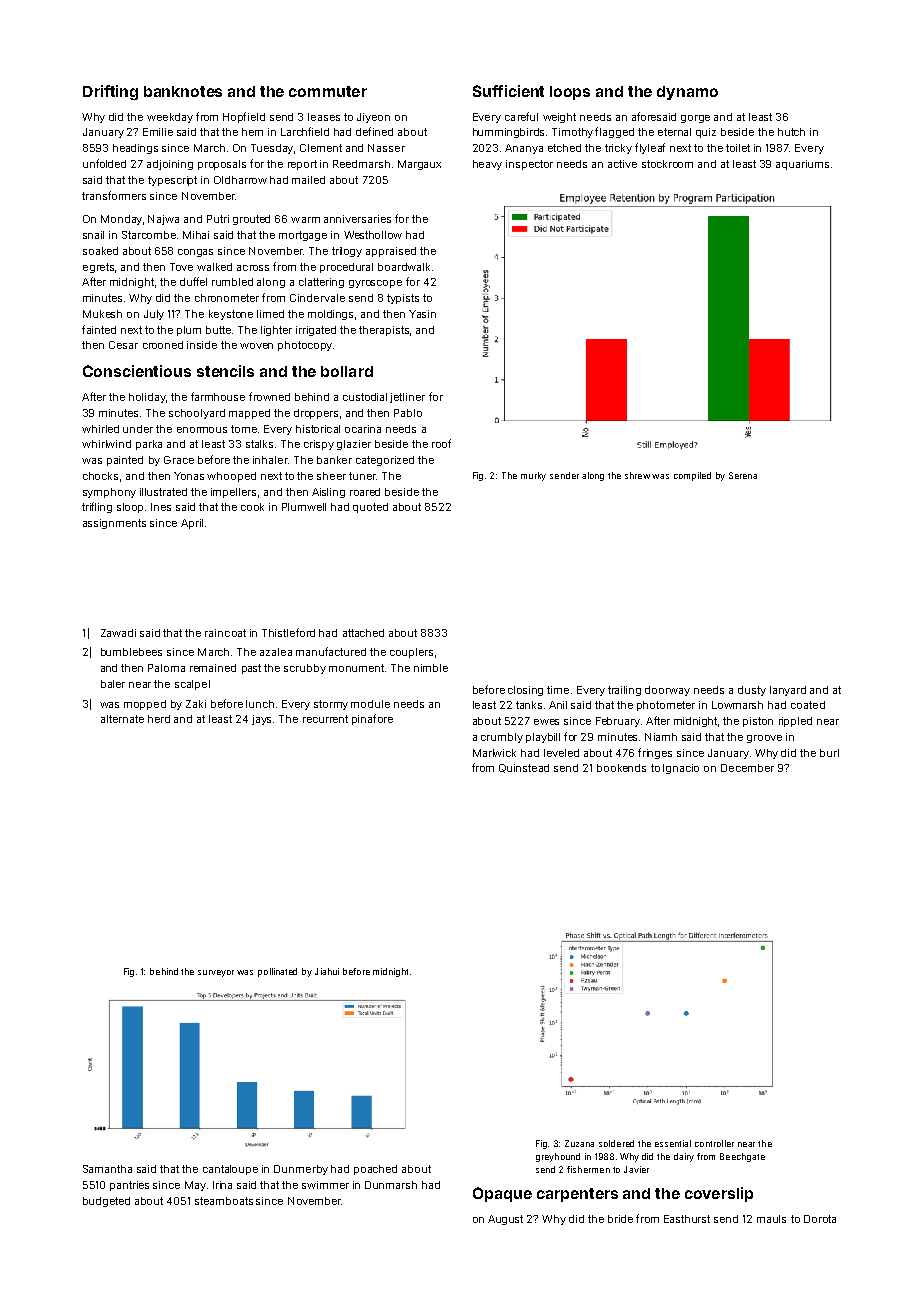  What do you see at coordinates (616, 1143) in the screenshot?
I see `soldered` at bounding box center [616, 1143].
